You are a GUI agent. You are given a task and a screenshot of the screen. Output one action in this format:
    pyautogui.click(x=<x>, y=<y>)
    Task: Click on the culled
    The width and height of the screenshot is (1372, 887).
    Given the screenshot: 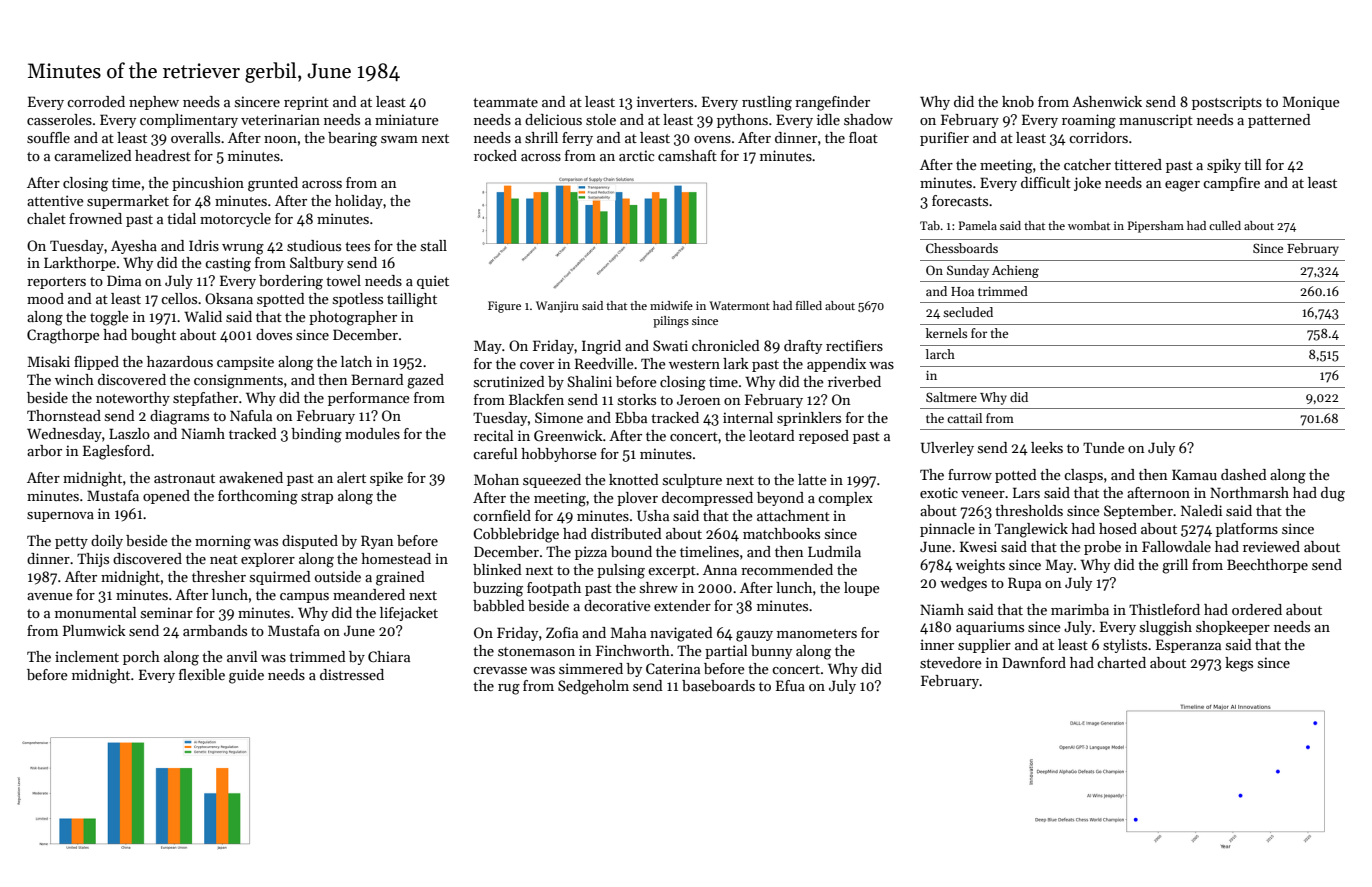 What is the action you would take?
    pyautogui.click(x=1225, y=225)
